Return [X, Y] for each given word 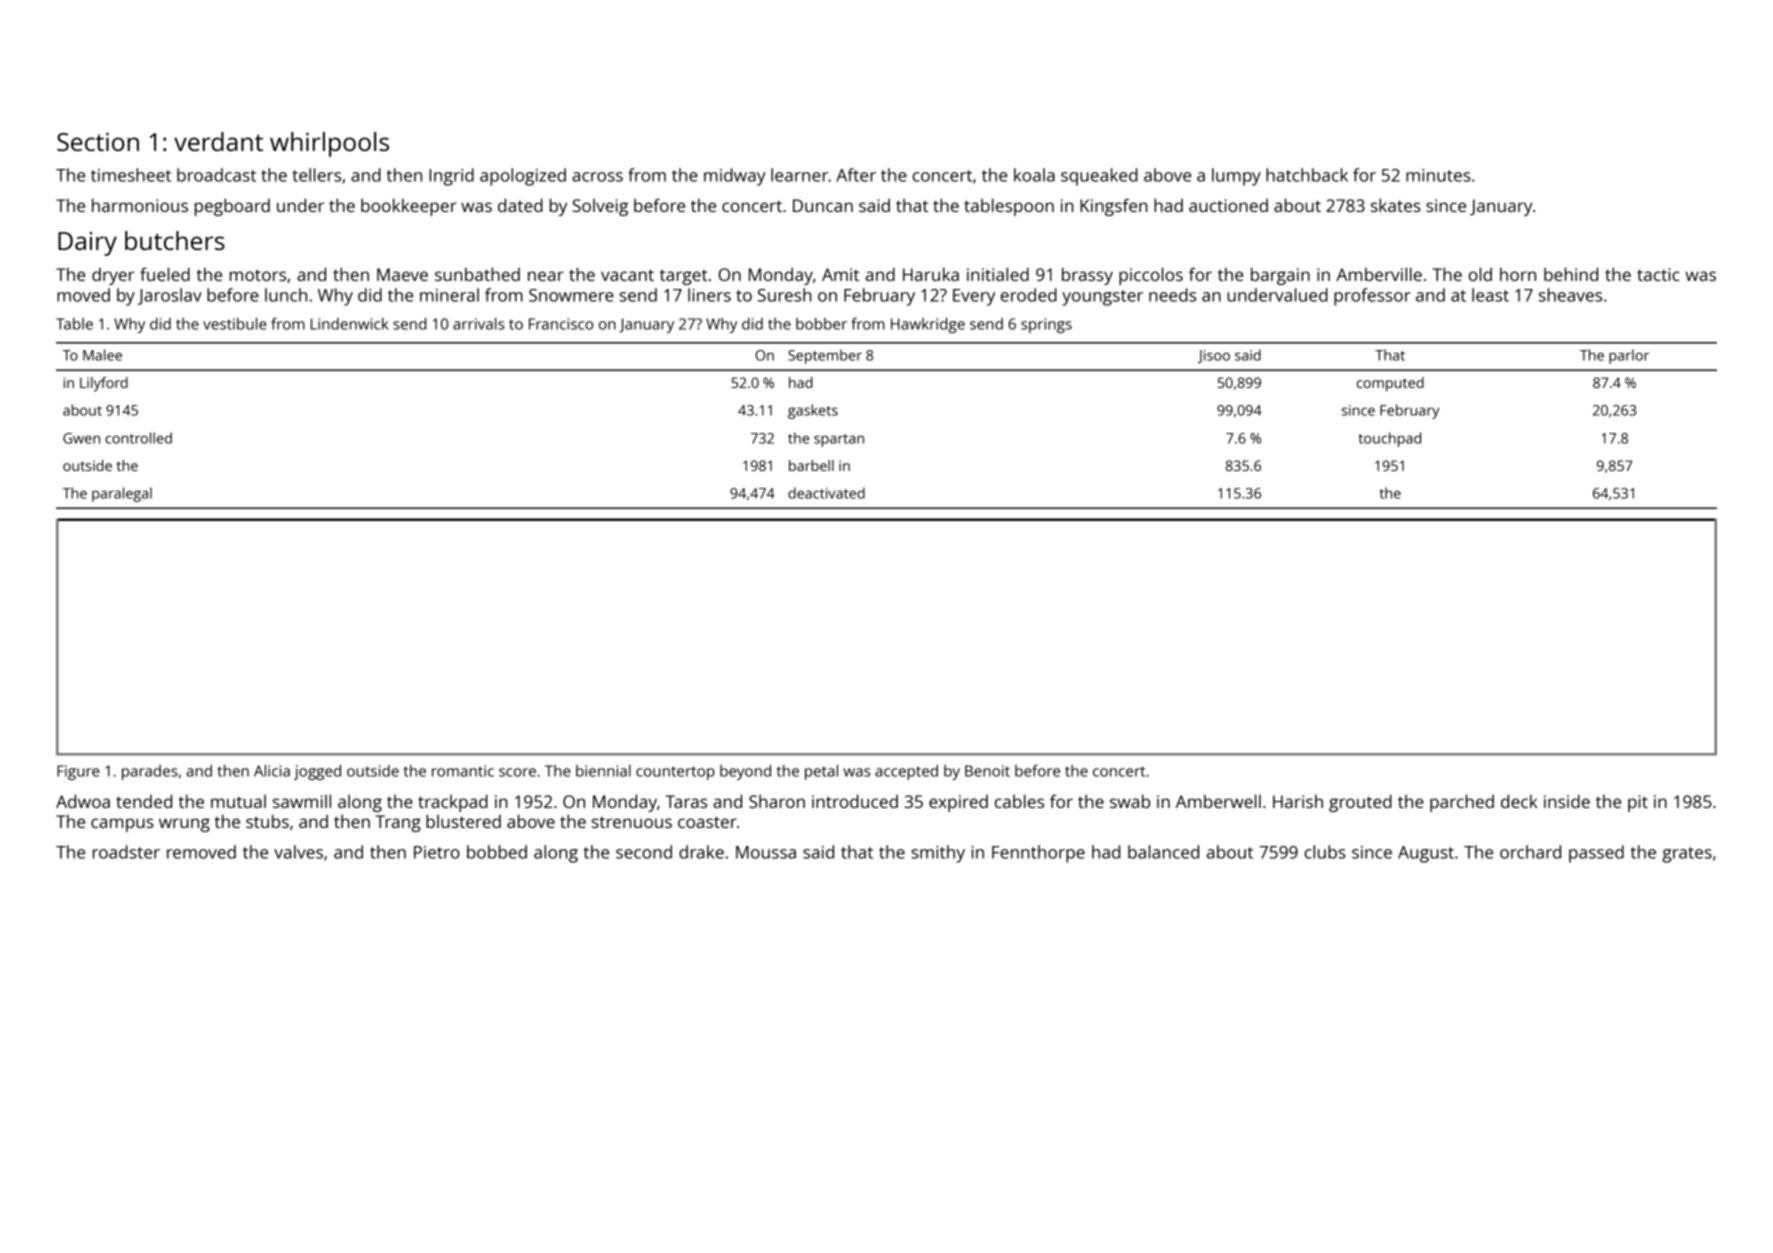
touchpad [1389, 439]
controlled [138, 438]
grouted [1360, 803]
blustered [463, 821]
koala [1034, 175]
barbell [811, 465]
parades [150, 772]
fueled [165, 274]
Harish [1298, 801]
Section [98, 142]
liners [709, 295]
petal [821, 772]
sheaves [1570, 295]
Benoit [987, 771]
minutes [1438, 175]
